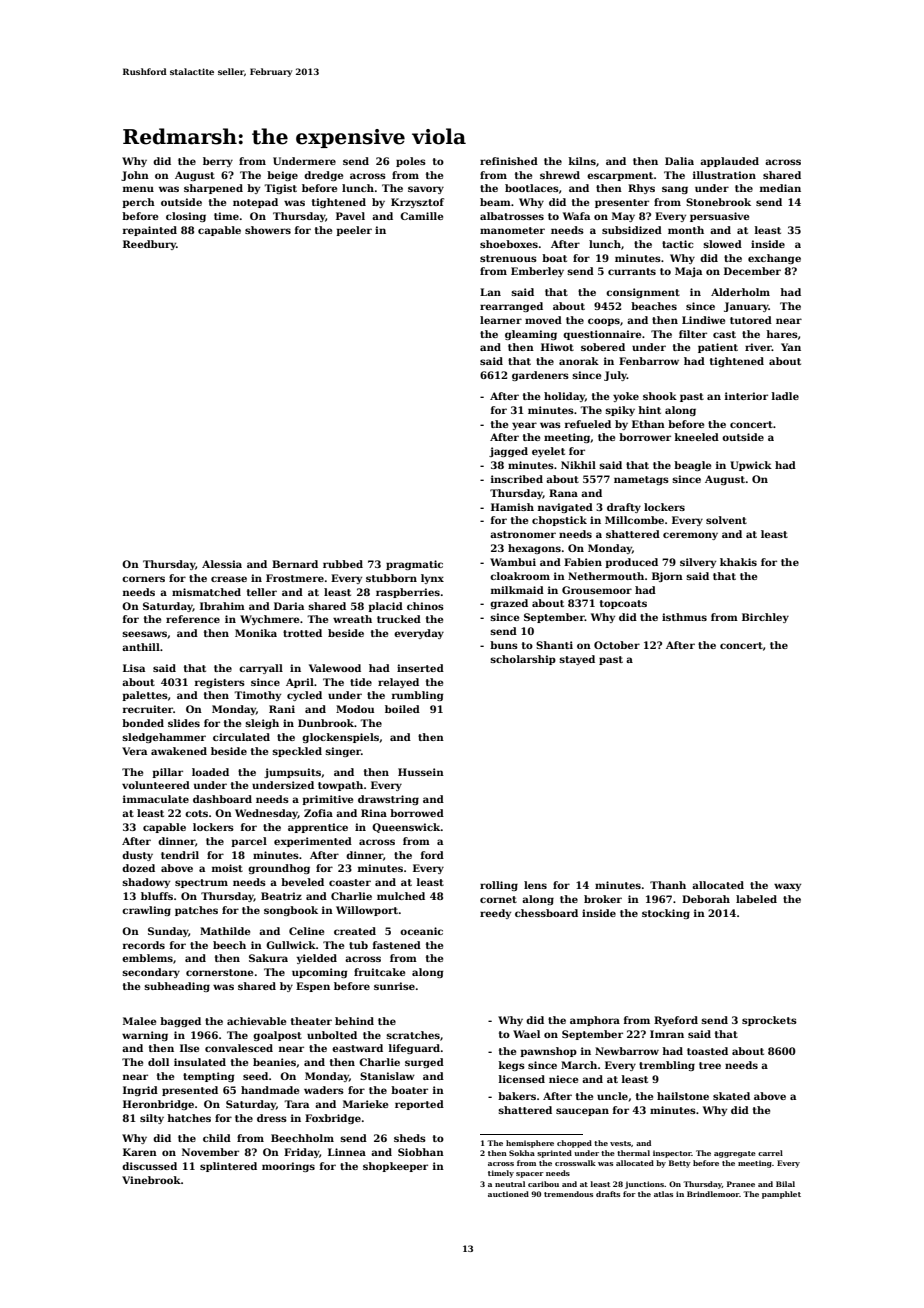 Image resolution: width=924 pixels, height=1308 pixels. I want to click on berry, so click(218, 162).
